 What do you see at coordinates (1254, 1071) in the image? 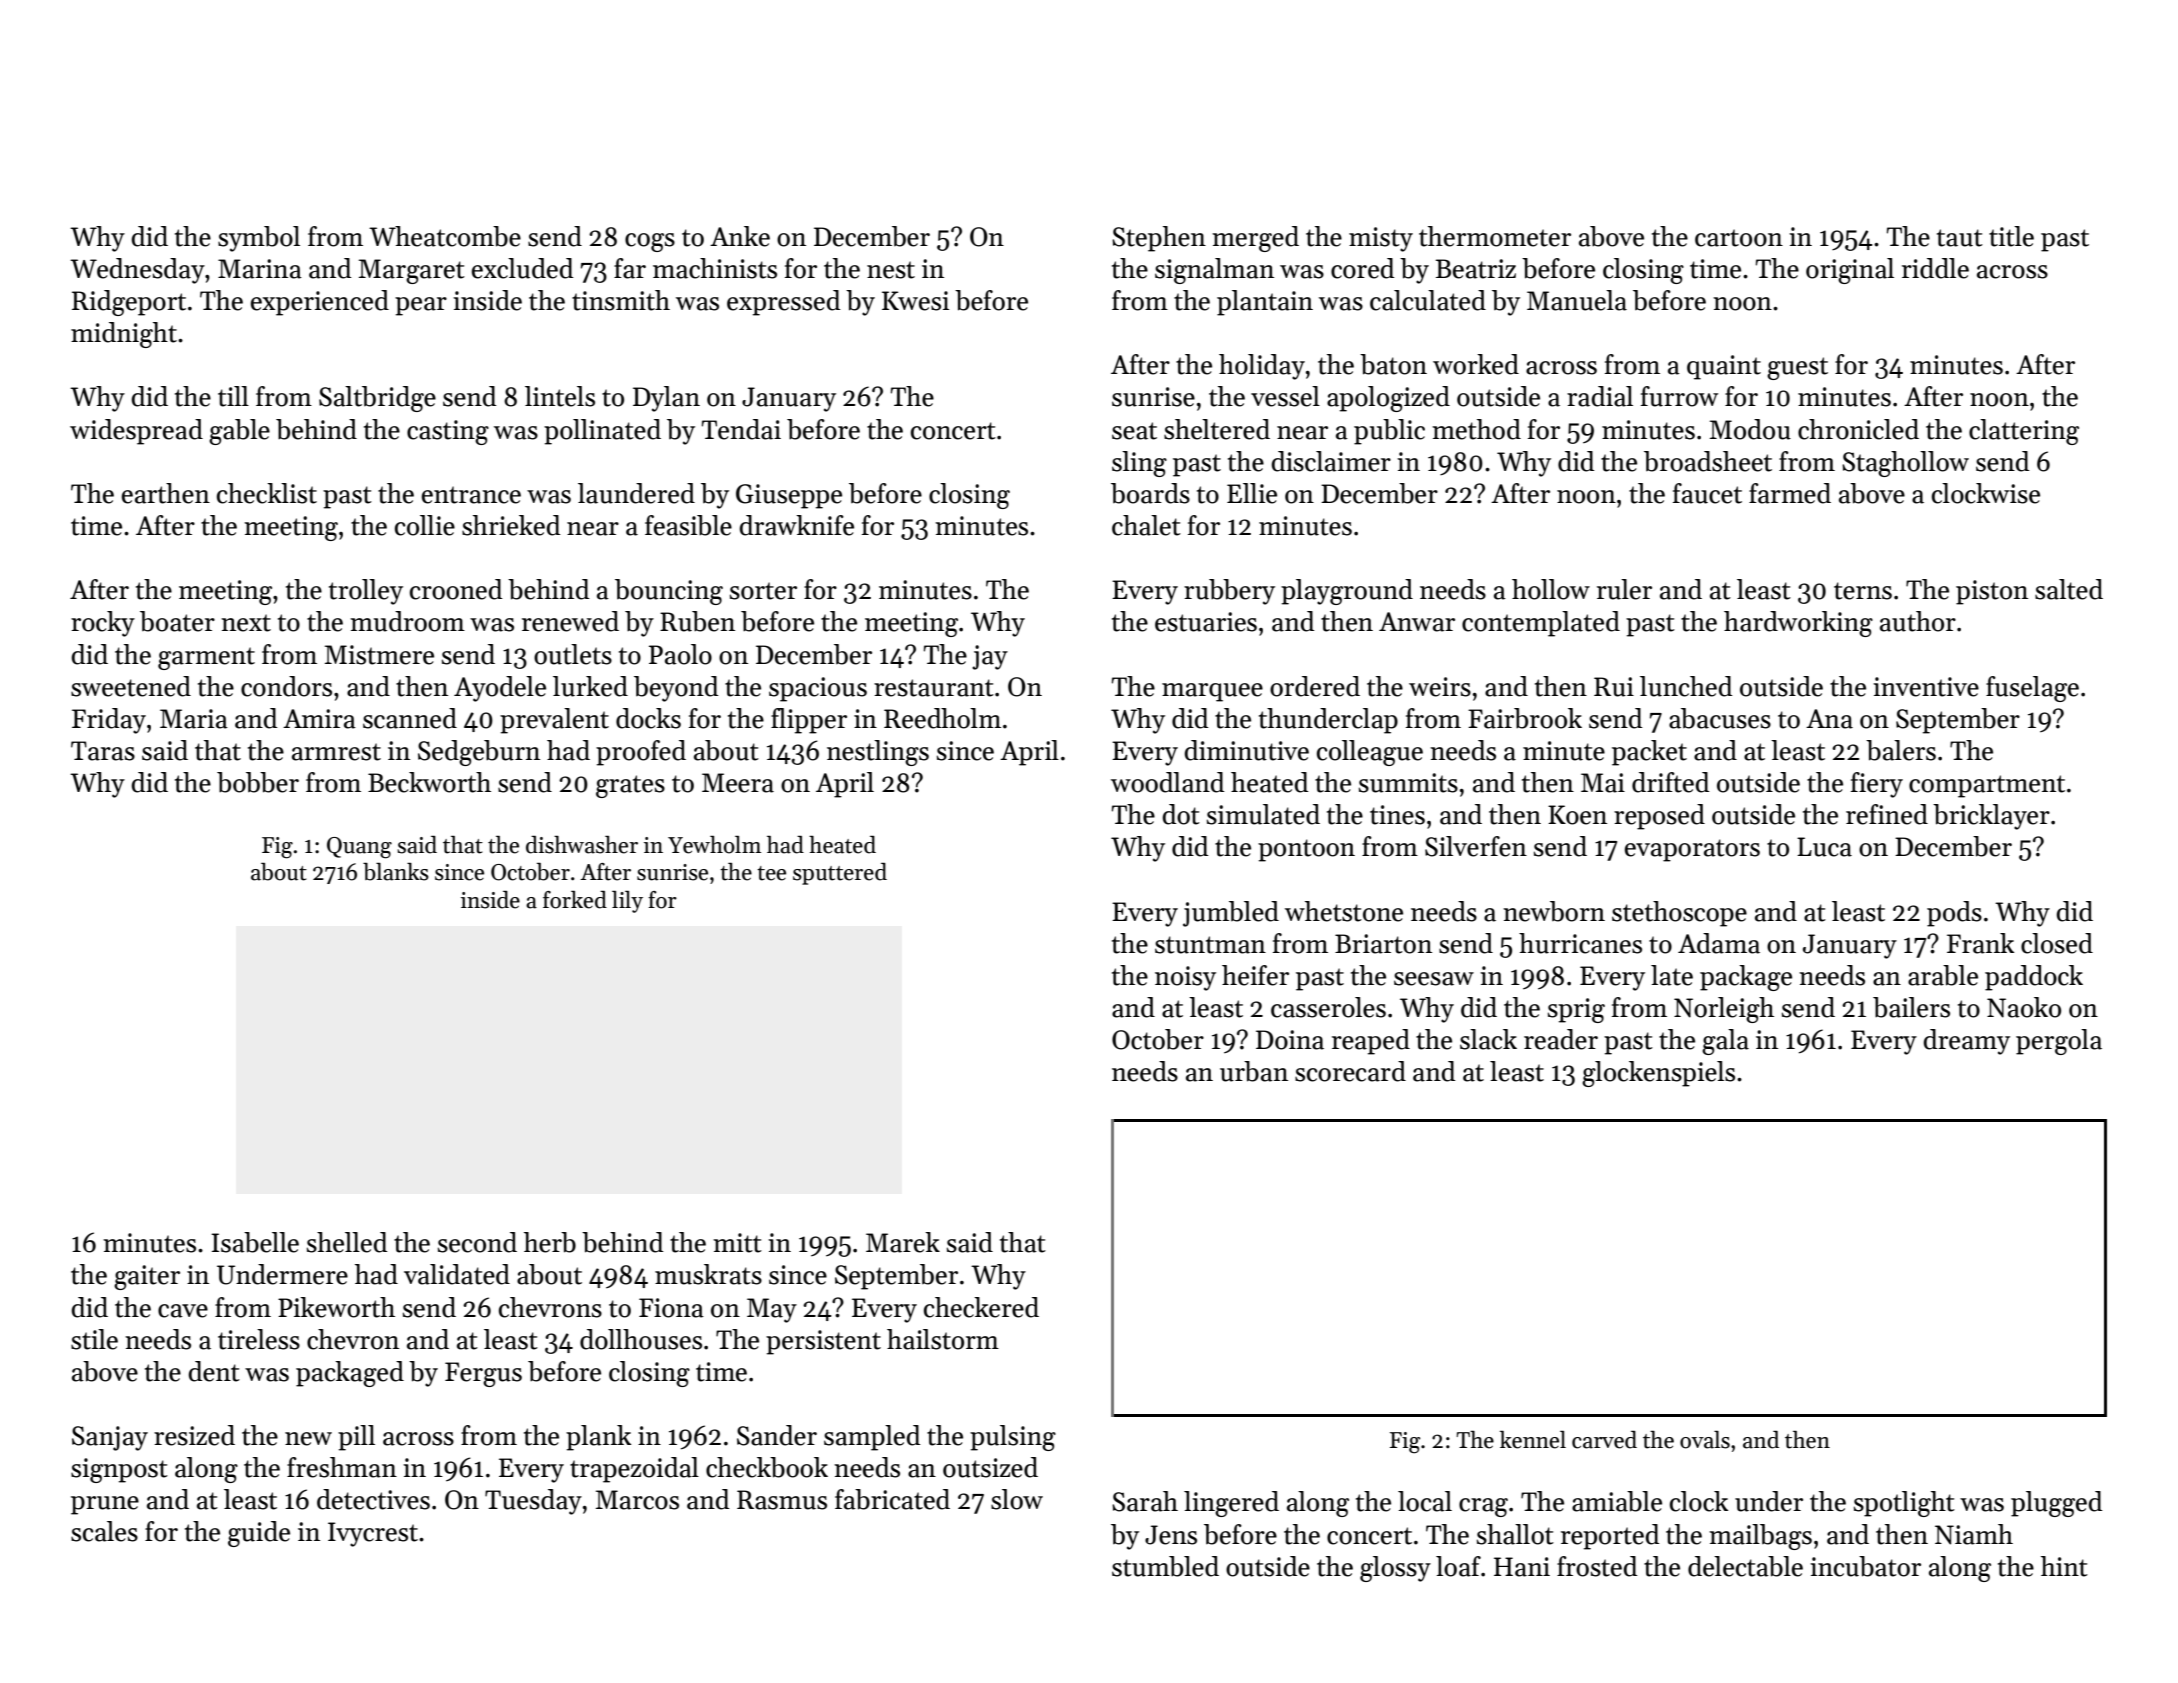
I see `urban` at bounding box center [1254, 1071].
